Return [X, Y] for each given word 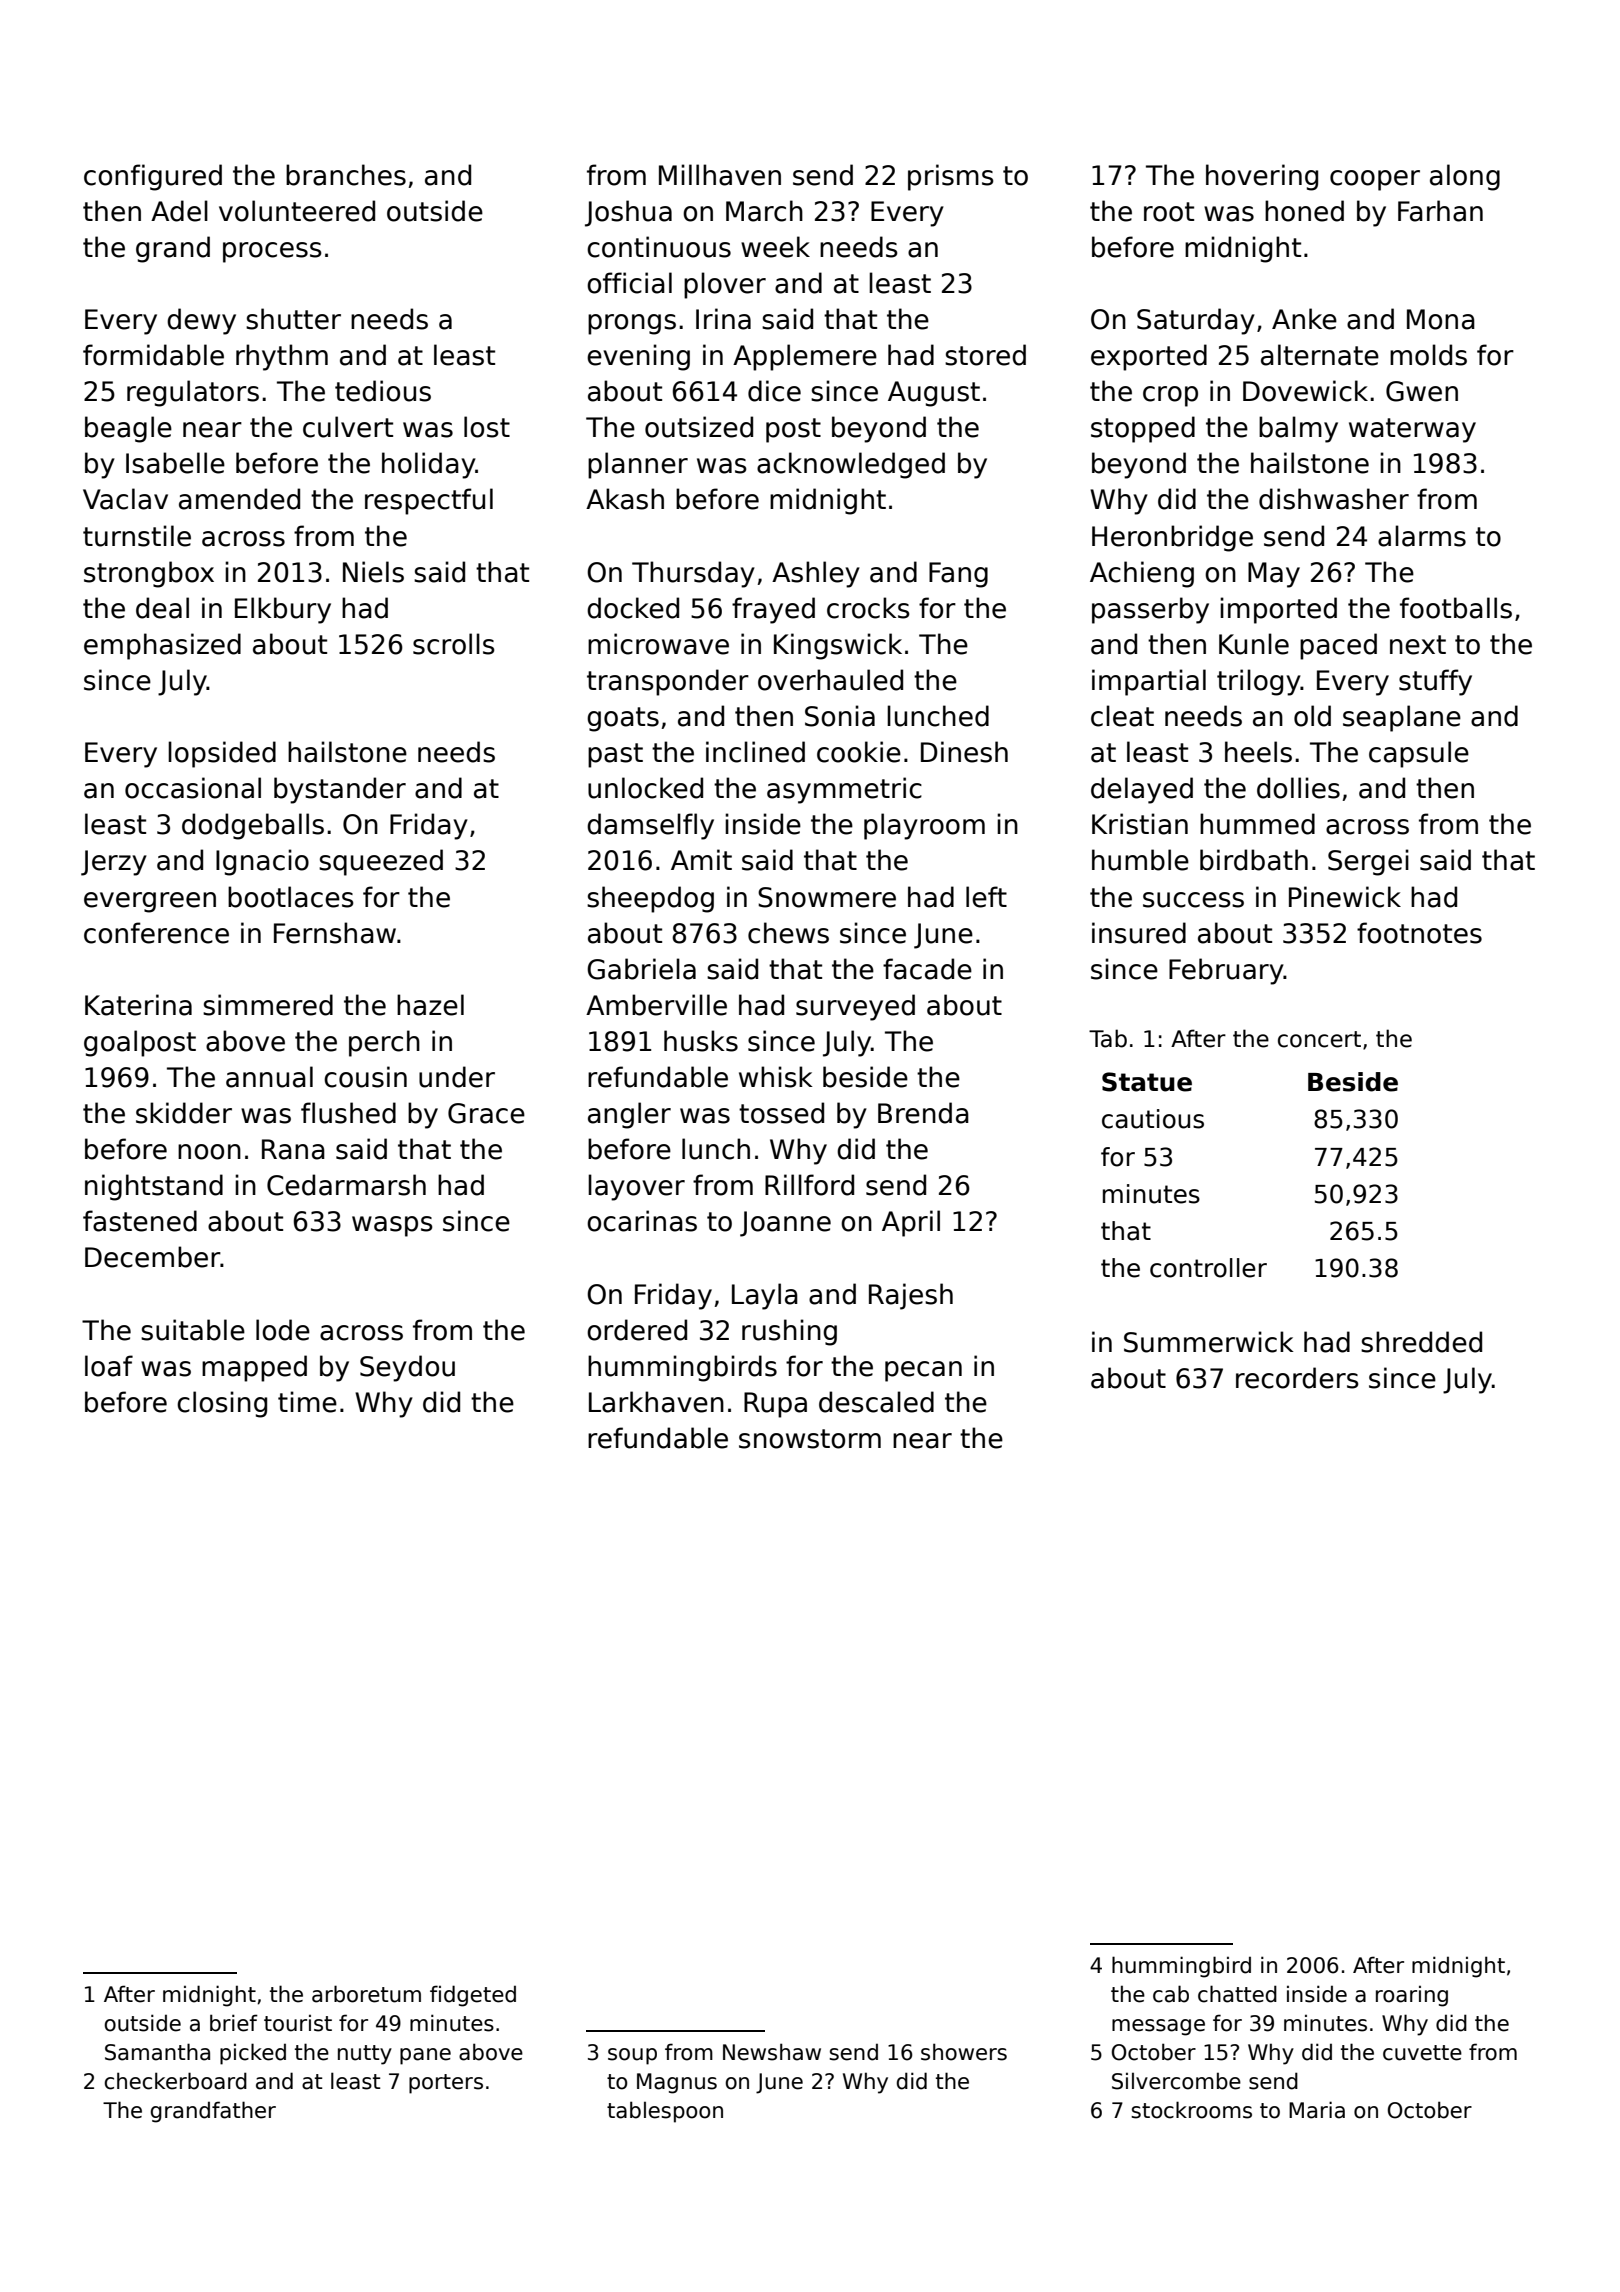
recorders [1297, 1378]
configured [153, 177]
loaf [109, 1366]
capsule [1419, 754]
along [1465, 177]
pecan [923, 1371]
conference [156, 933]
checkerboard [176, 2081]
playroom [924, 826]
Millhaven [720, 175]
